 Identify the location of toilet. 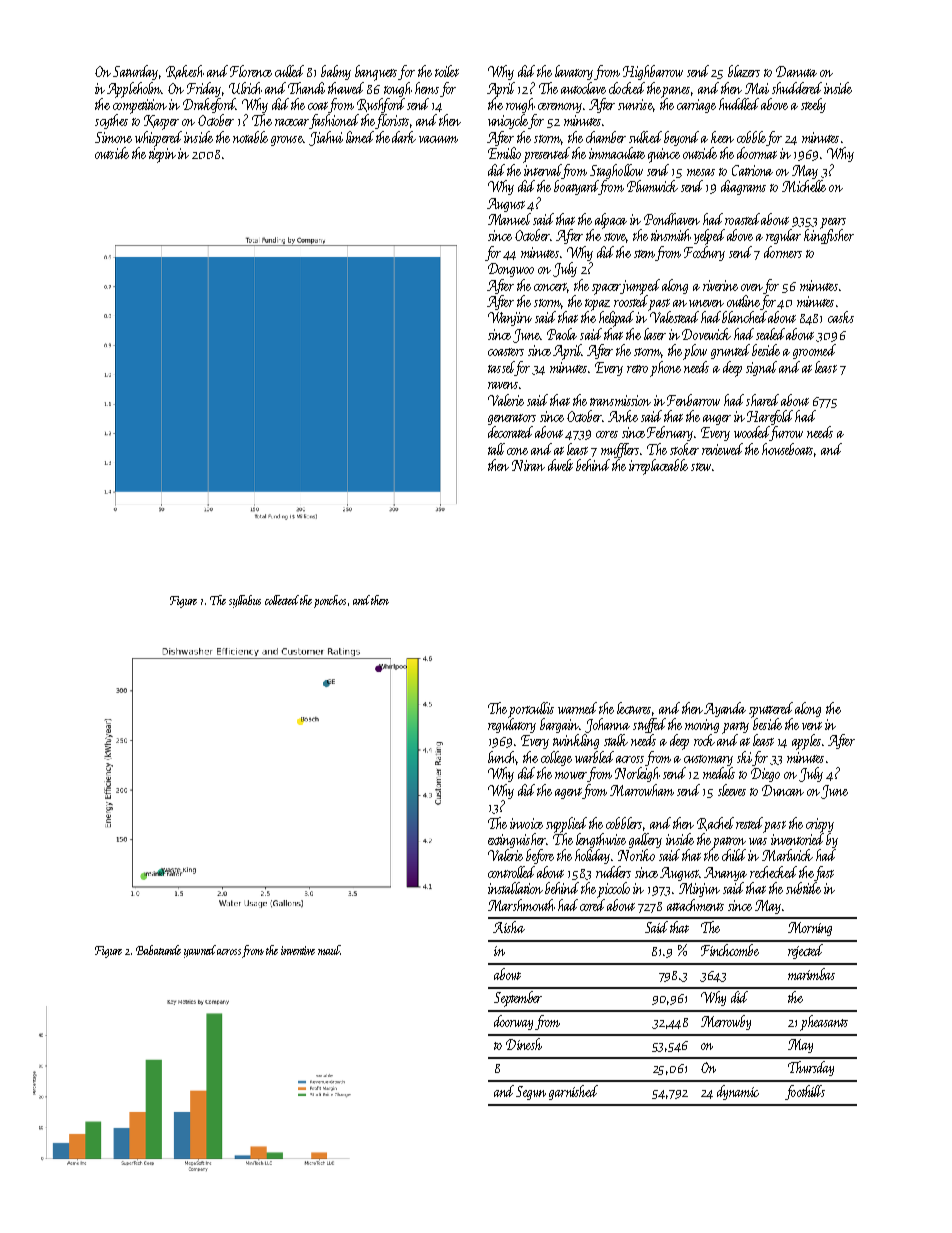
(447, 71).
